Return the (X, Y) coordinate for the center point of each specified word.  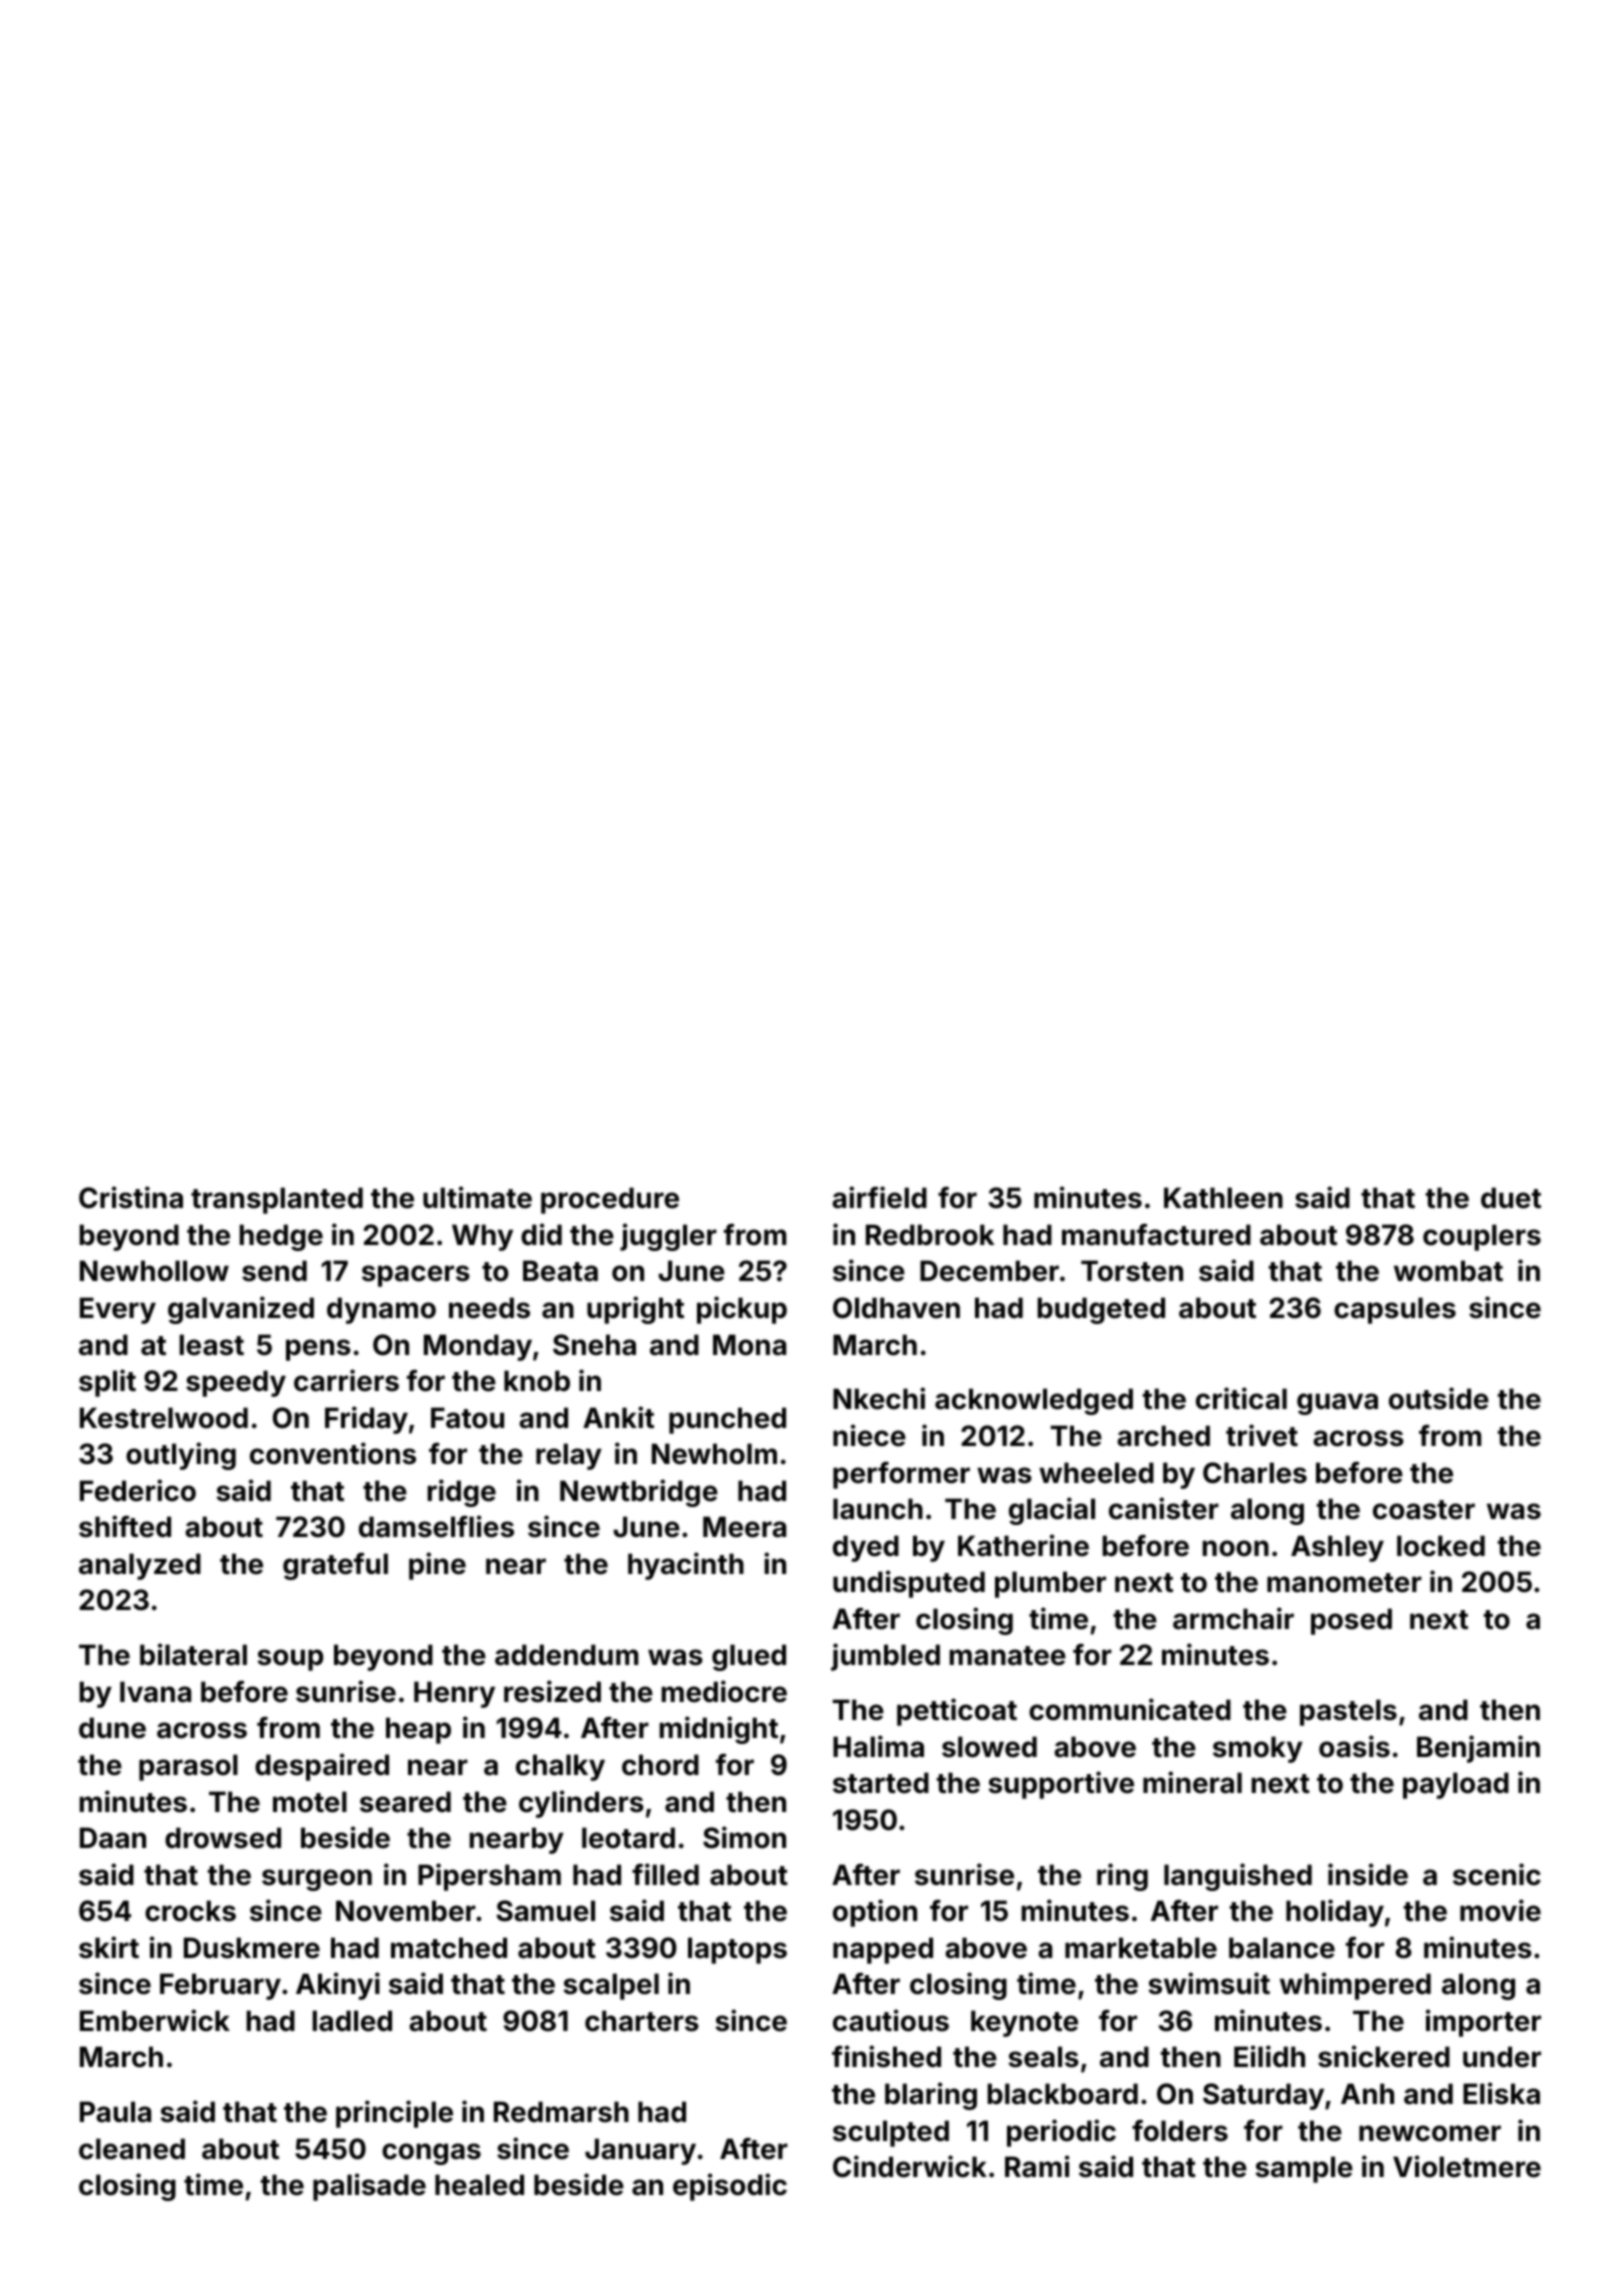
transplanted (277, 1200)
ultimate (477, 1197)
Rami (1037, 2166)
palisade (369, 2187)
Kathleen (1223, 1198)
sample (1304, 2169)
